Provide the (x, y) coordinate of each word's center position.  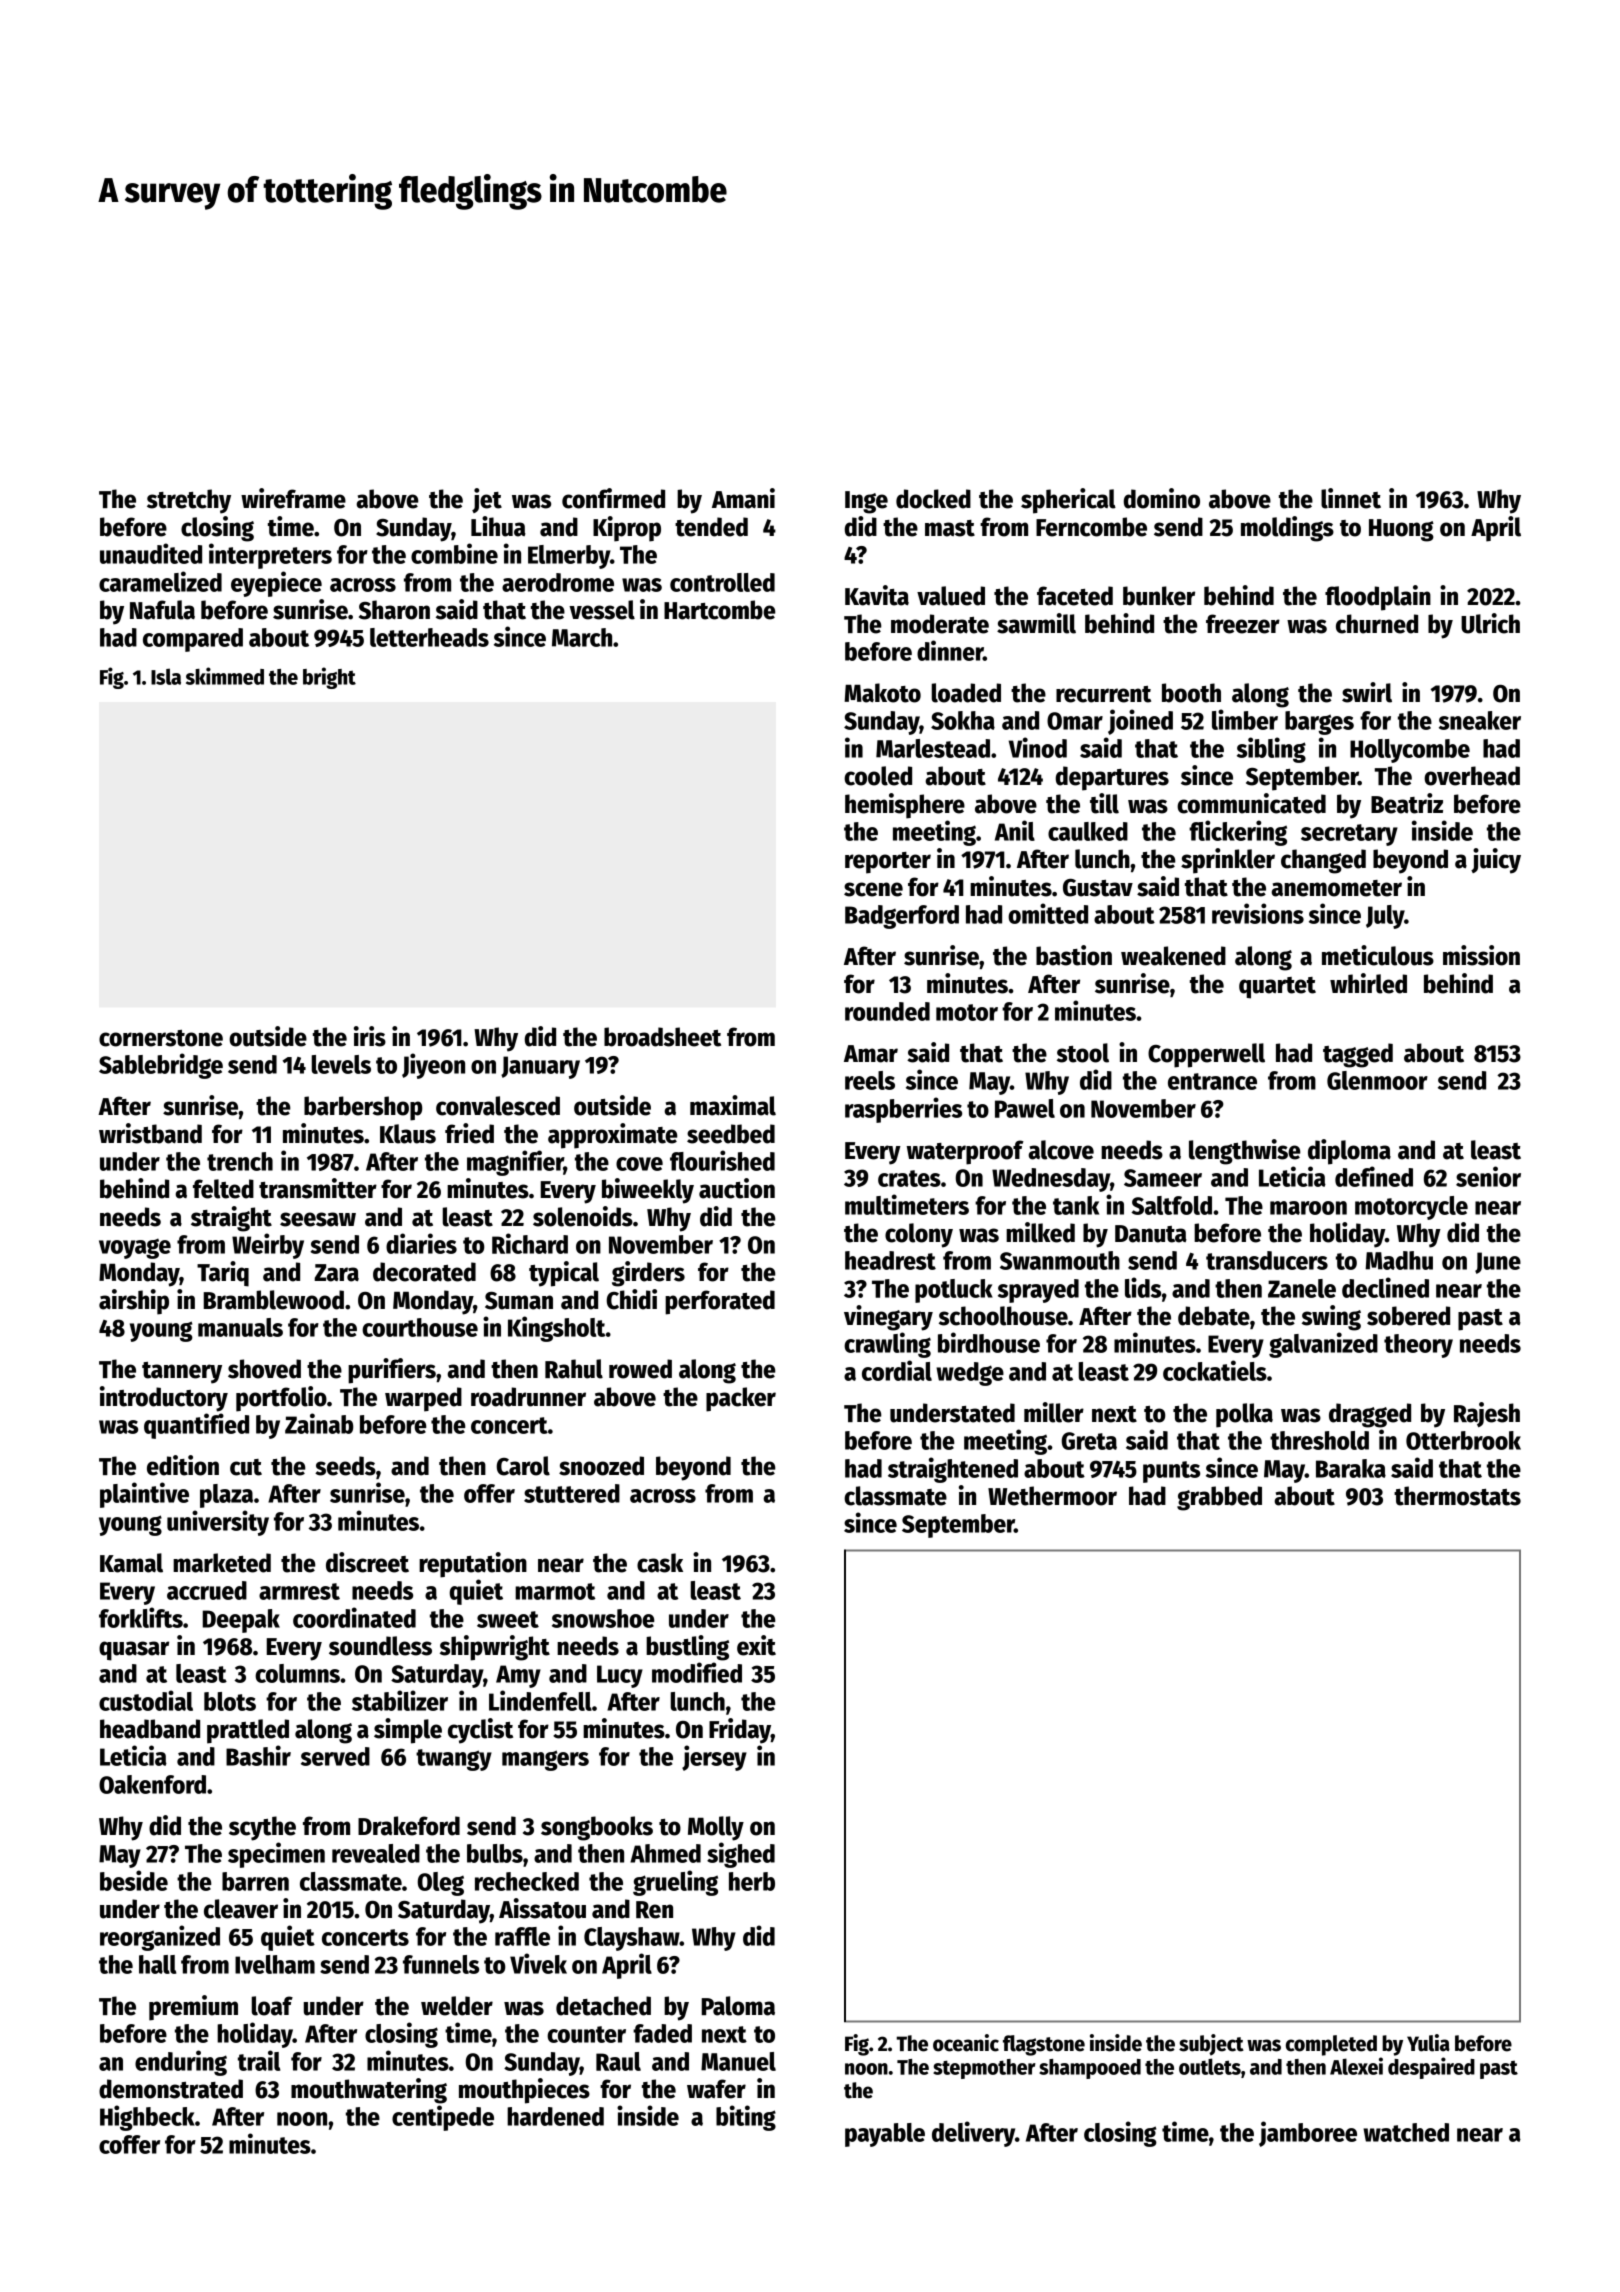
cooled (878, 776)
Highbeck (147, 2118)
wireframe (293, 498)
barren (255, 1881)
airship (134, 1302)
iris (370, 1036)
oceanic (966, 2043)
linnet (1351, 498)
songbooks (597, 1828)
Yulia (1428, 2043)
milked (1040, 1232)
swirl (1367, 692)
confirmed (613, 498)
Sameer (1163, 1178)
